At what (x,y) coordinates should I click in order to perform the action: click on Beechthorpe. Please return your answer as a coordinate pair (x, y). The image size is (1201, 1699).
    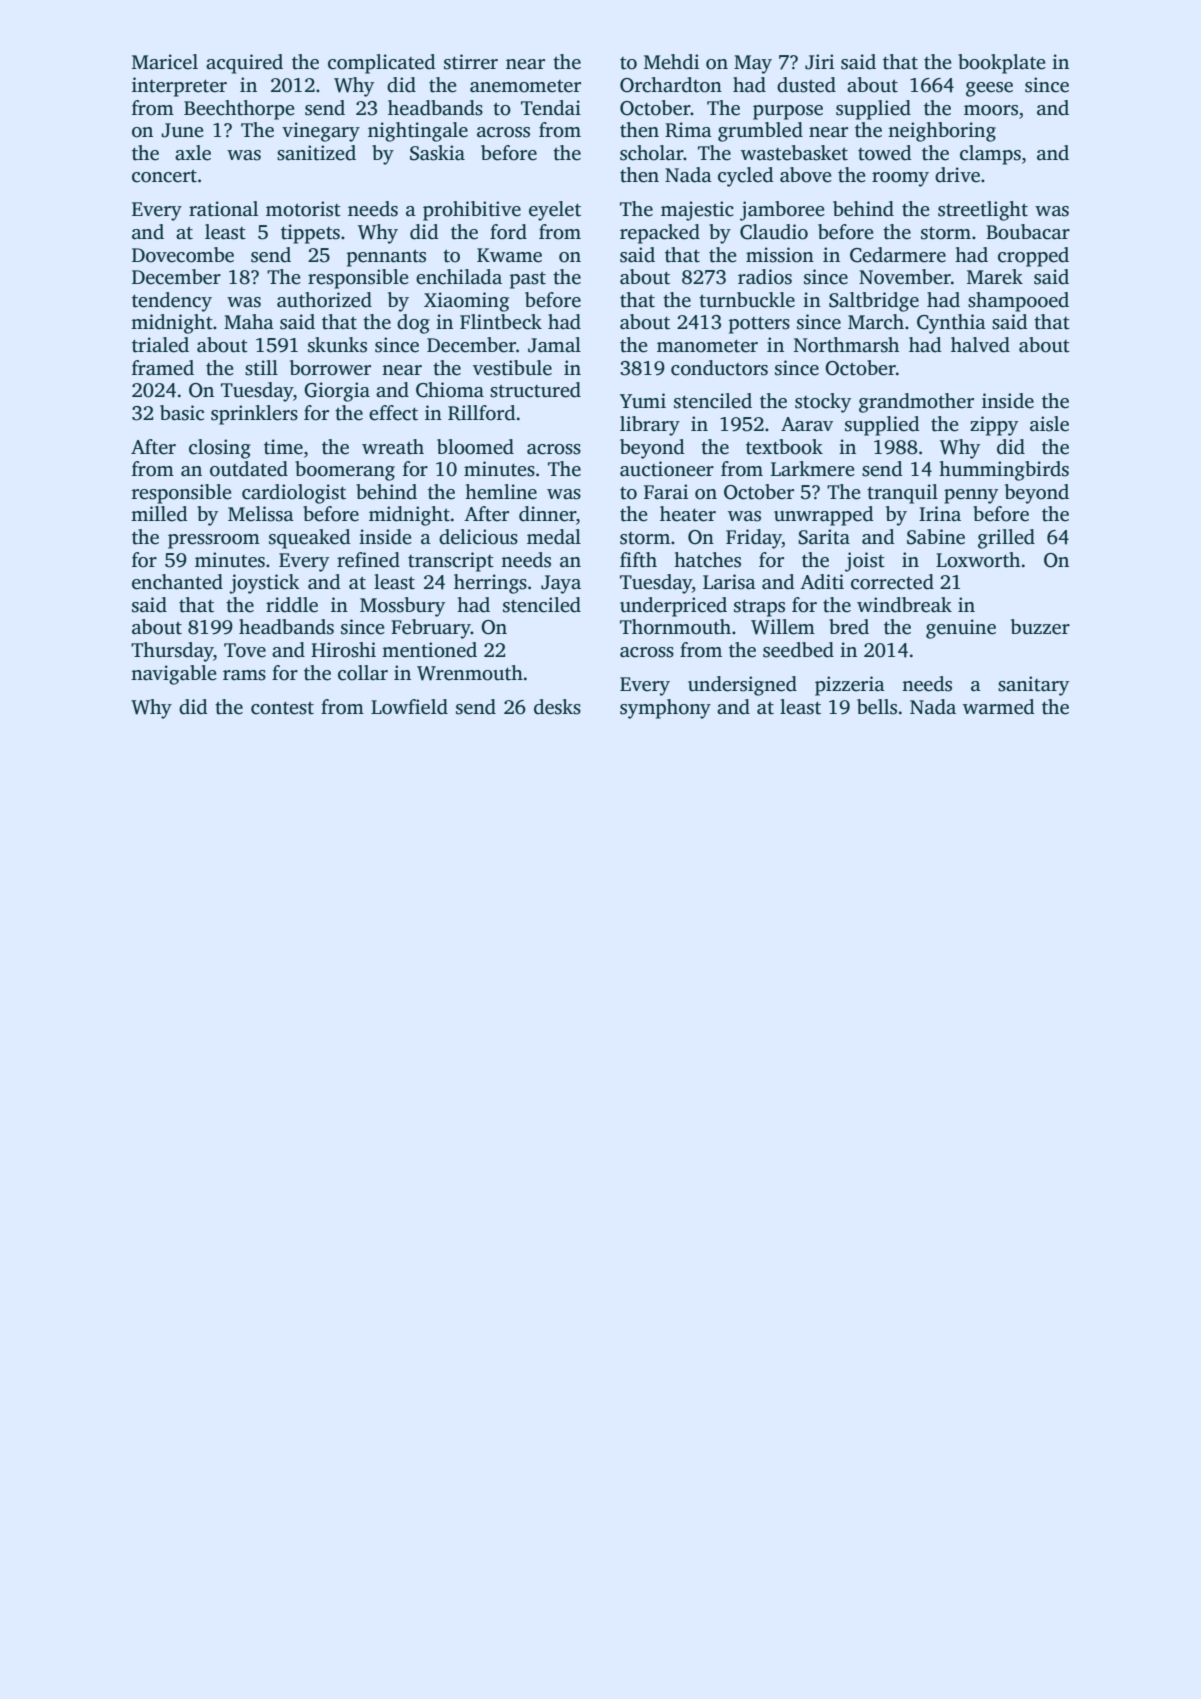
    Looking at the image, I should click on (239, 110).
